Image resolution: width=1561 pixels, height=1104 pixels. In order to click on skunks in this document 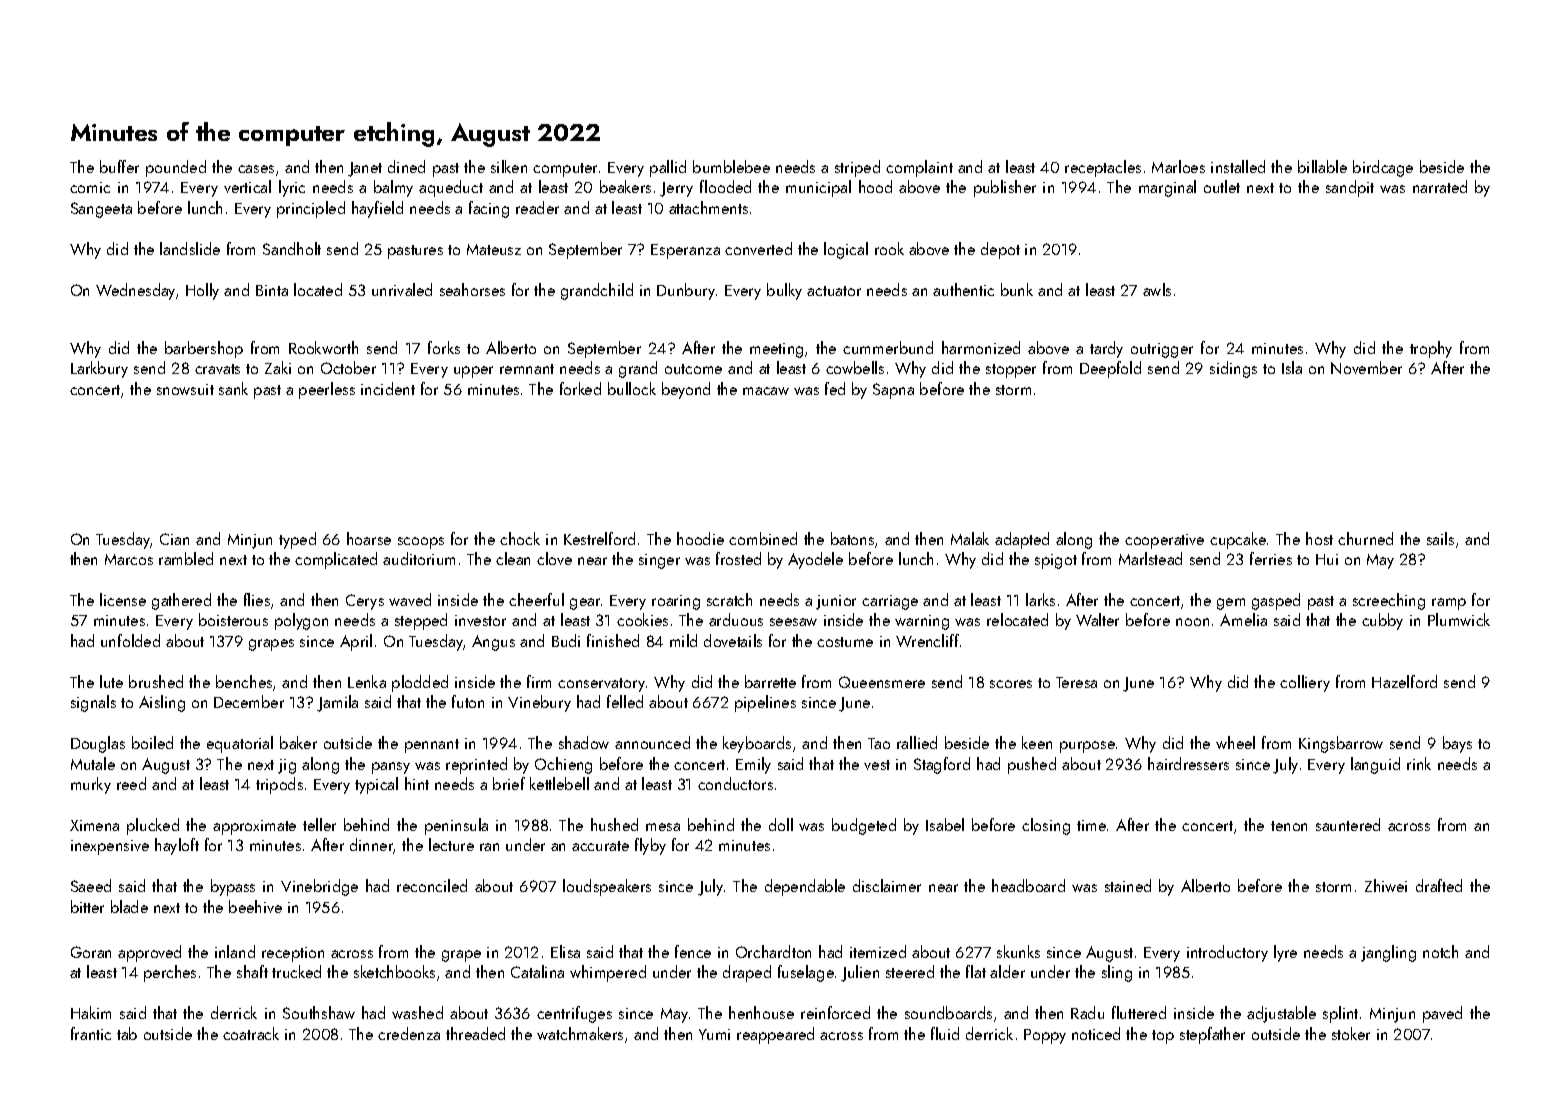, I will do `click(1018, 951)`.
